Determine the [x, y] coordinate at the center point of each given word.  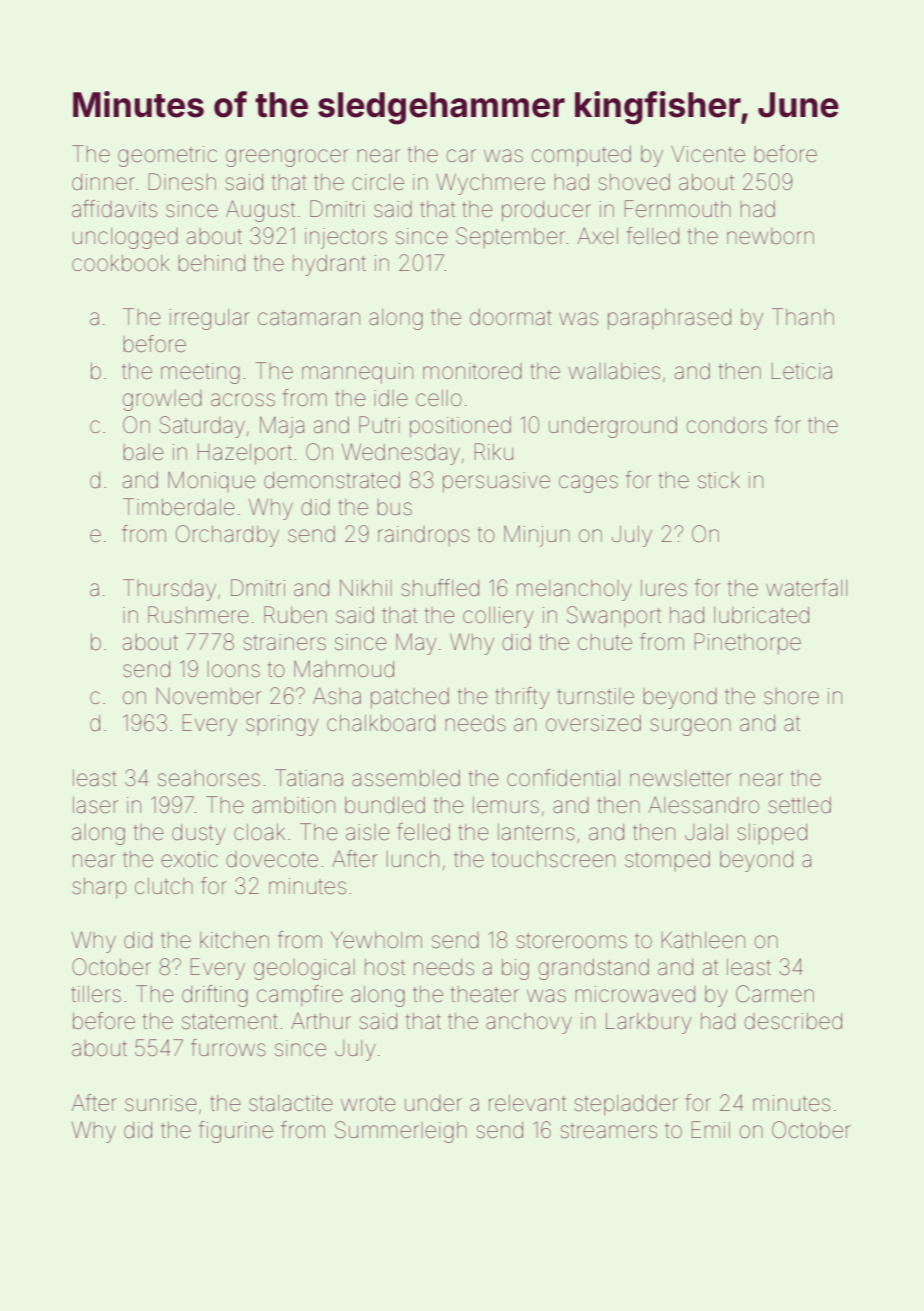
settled [799, 805]
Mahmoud [344, 669]
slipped [772, 834]
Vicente [708, 154]
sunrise [161, 1103]
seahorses [209, 778]
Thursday [169, 590]
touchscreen [553, 859]
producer [546, 211]
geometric [167, 156]
